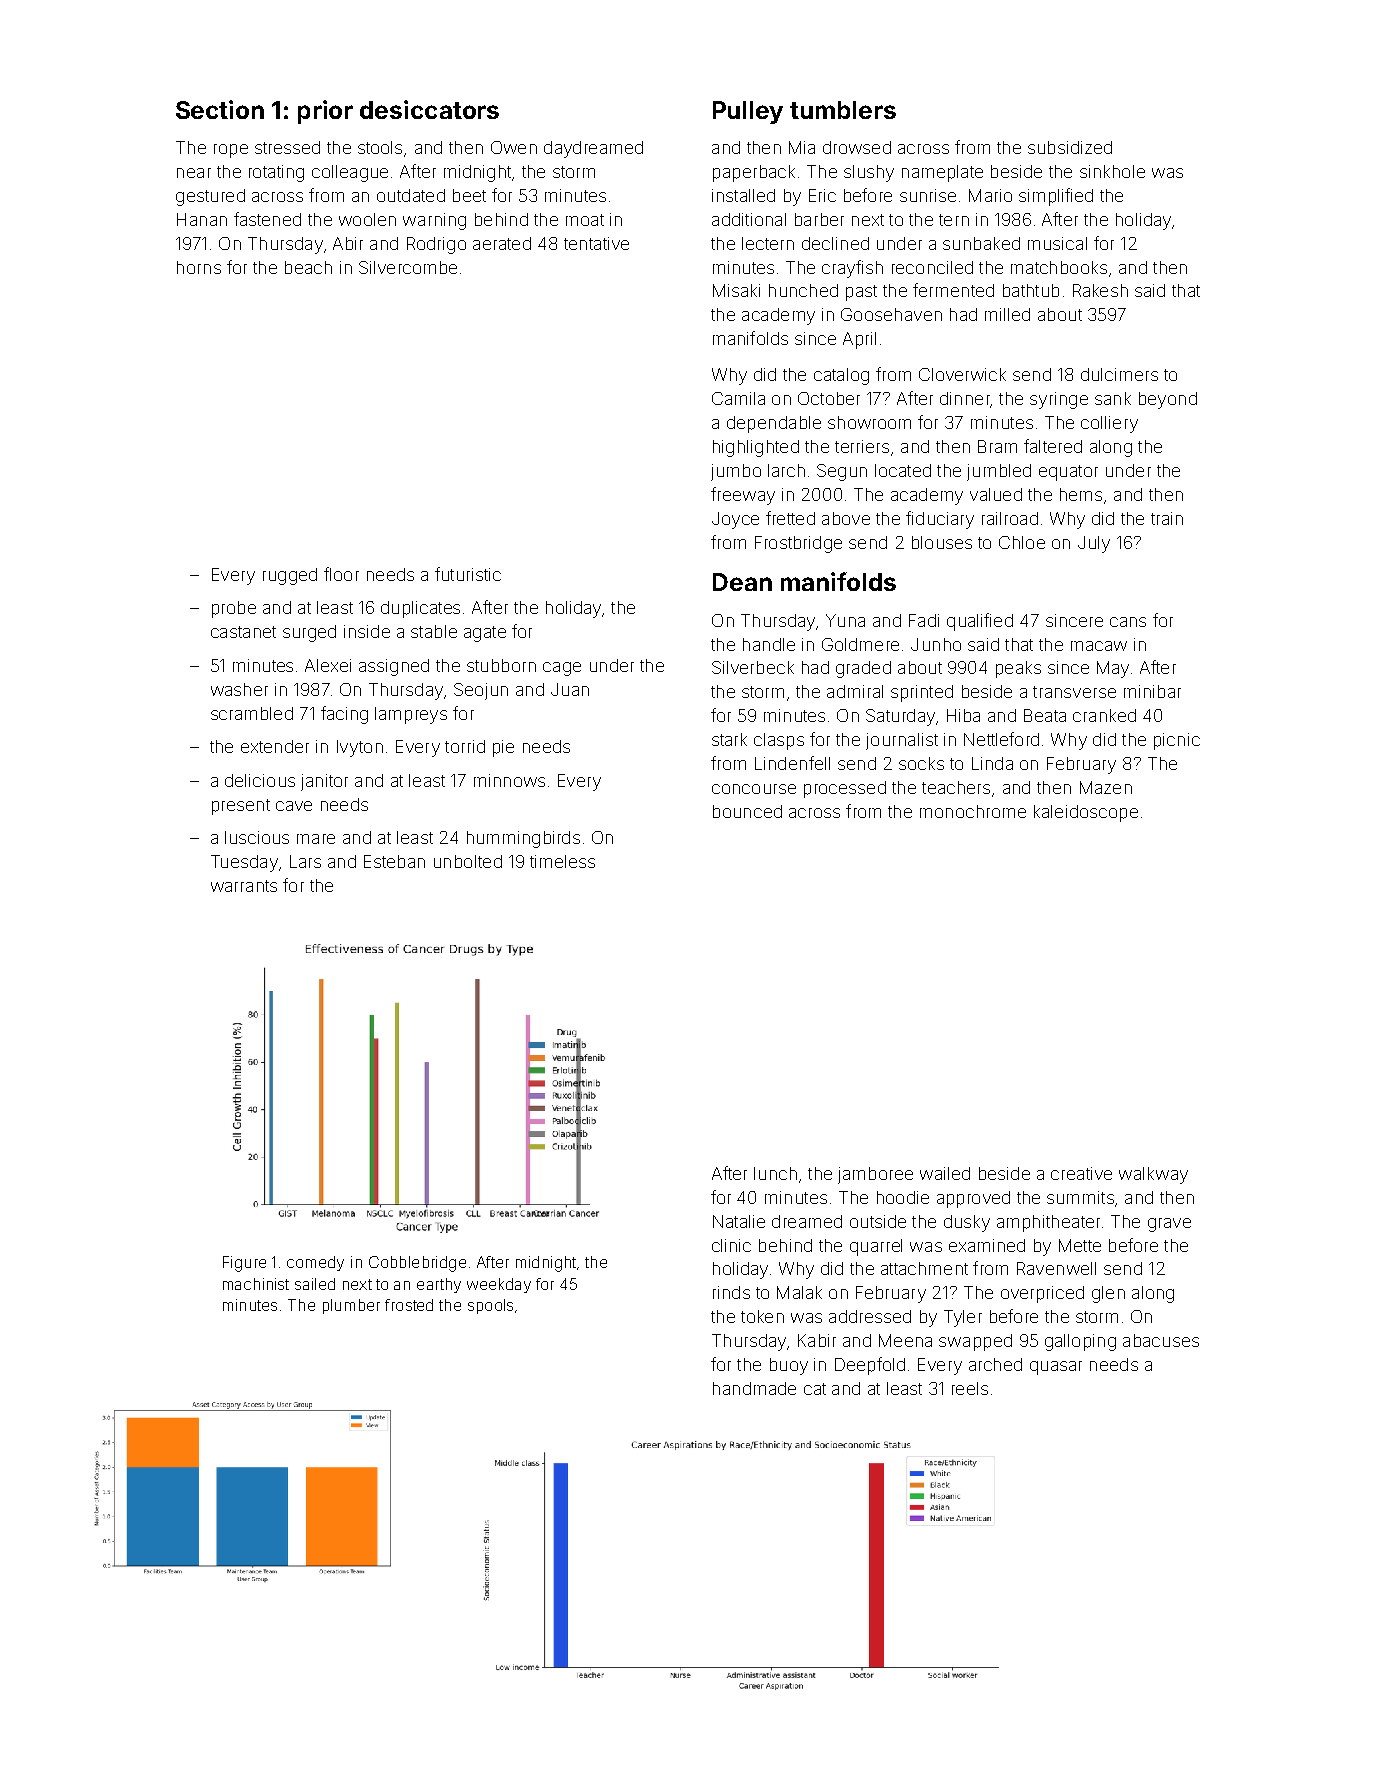  Describe the element at coordinates (468, 574) in the image. I see `futuristic` at that location.
